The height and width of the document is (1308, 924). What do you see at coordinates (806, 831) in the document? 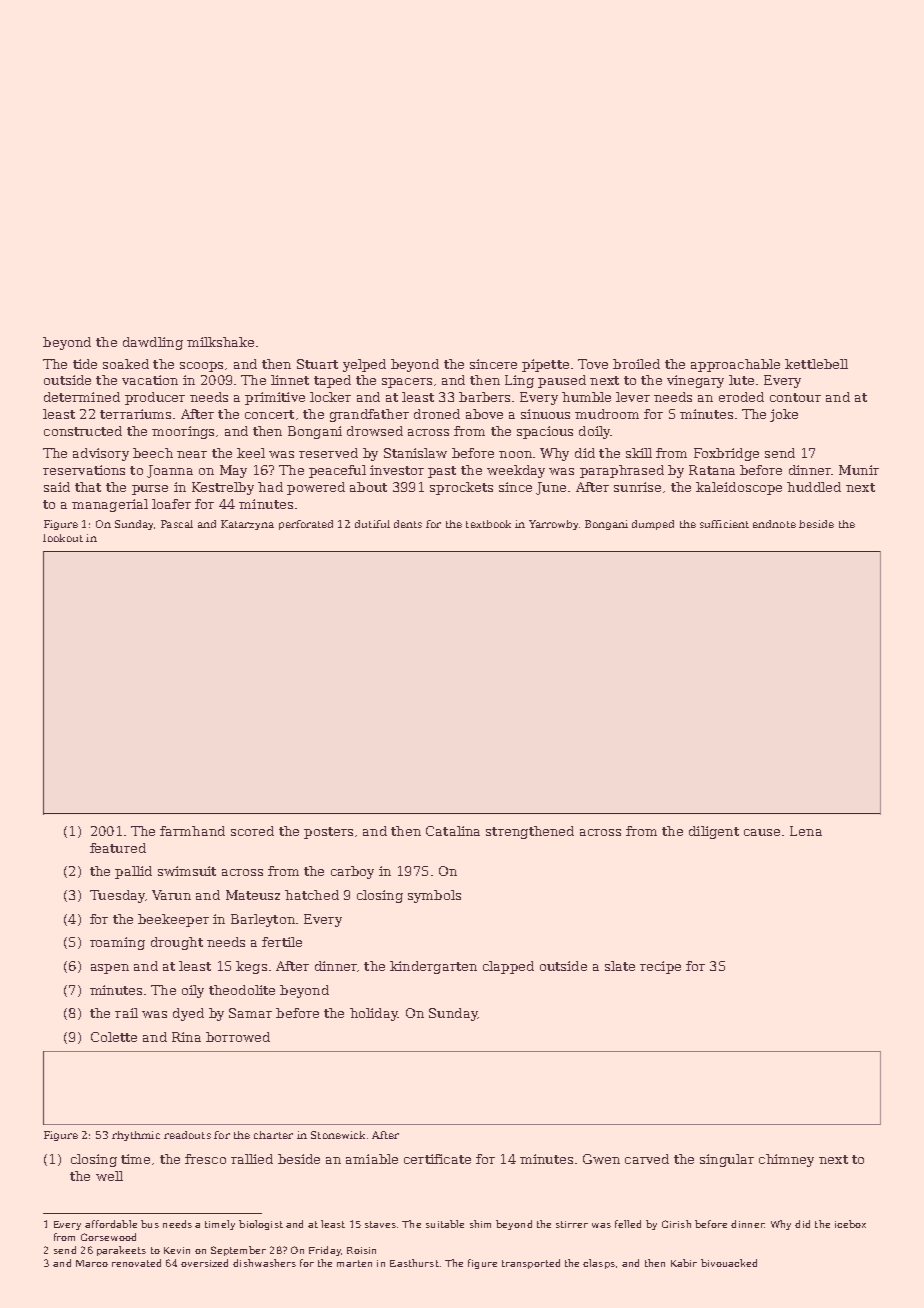
I see `Lena` at bounding box center [806, 831].
